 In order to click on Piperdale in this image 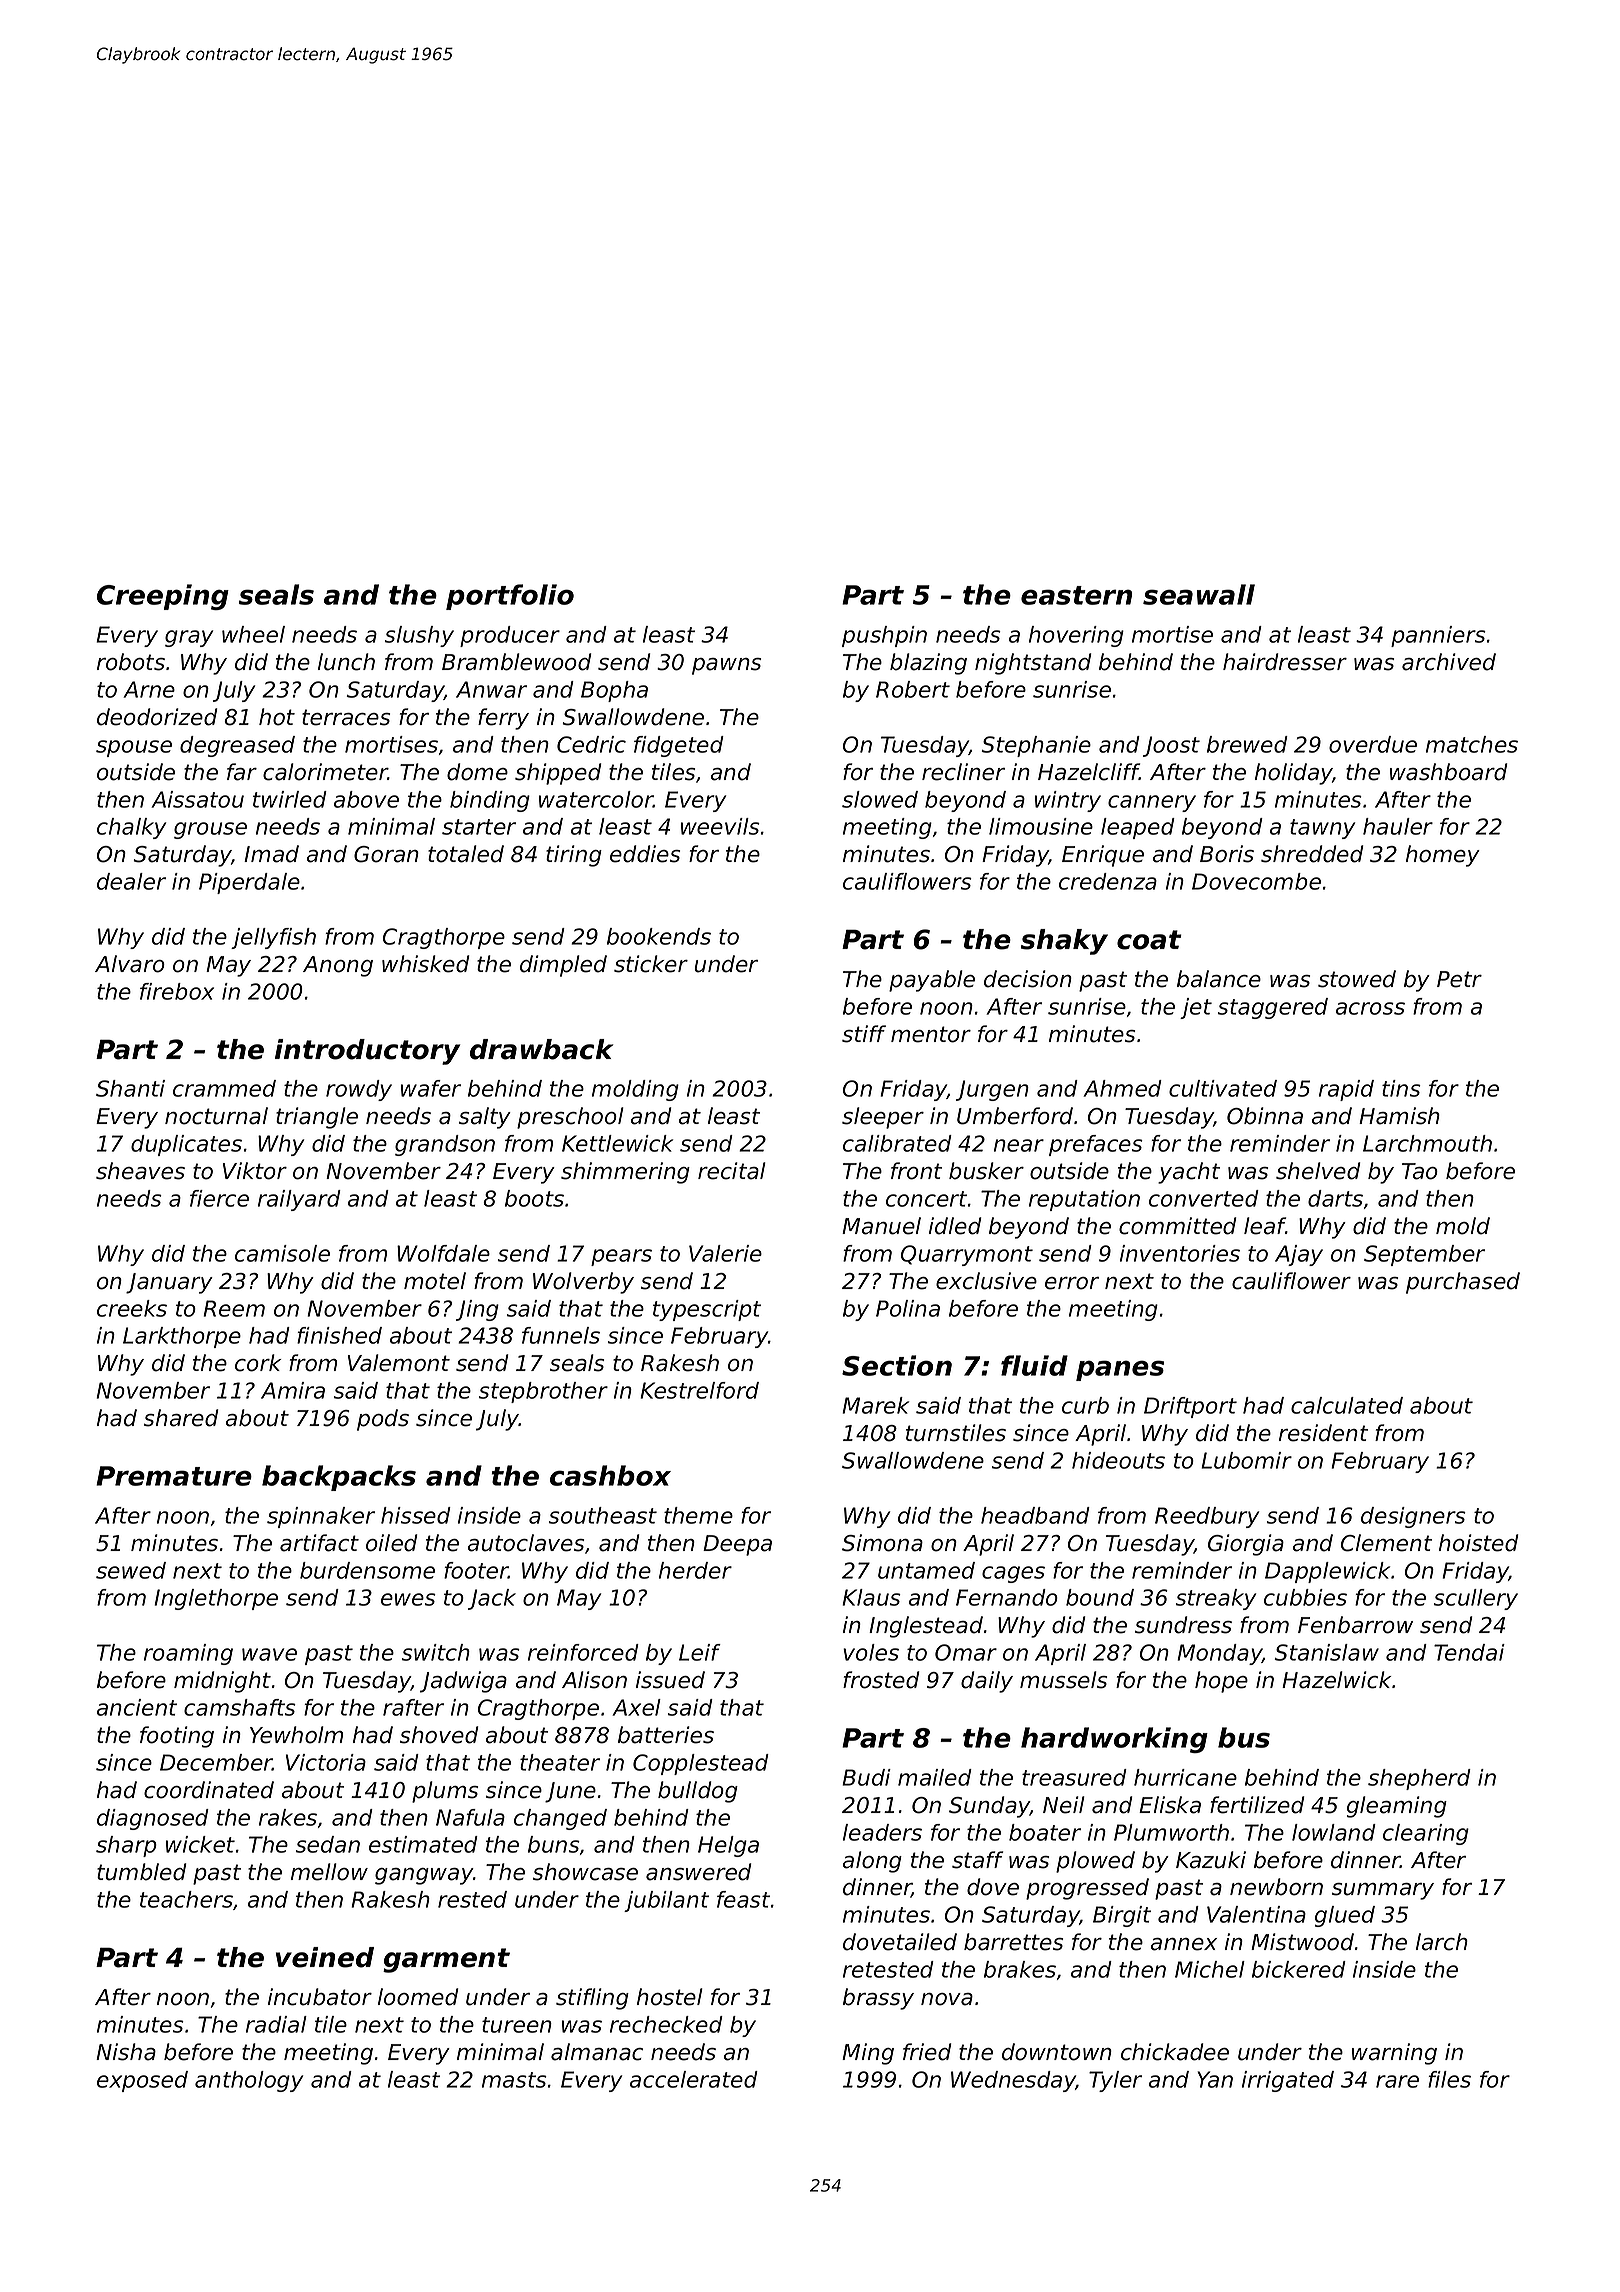, I will do `click(249, 883)`.
